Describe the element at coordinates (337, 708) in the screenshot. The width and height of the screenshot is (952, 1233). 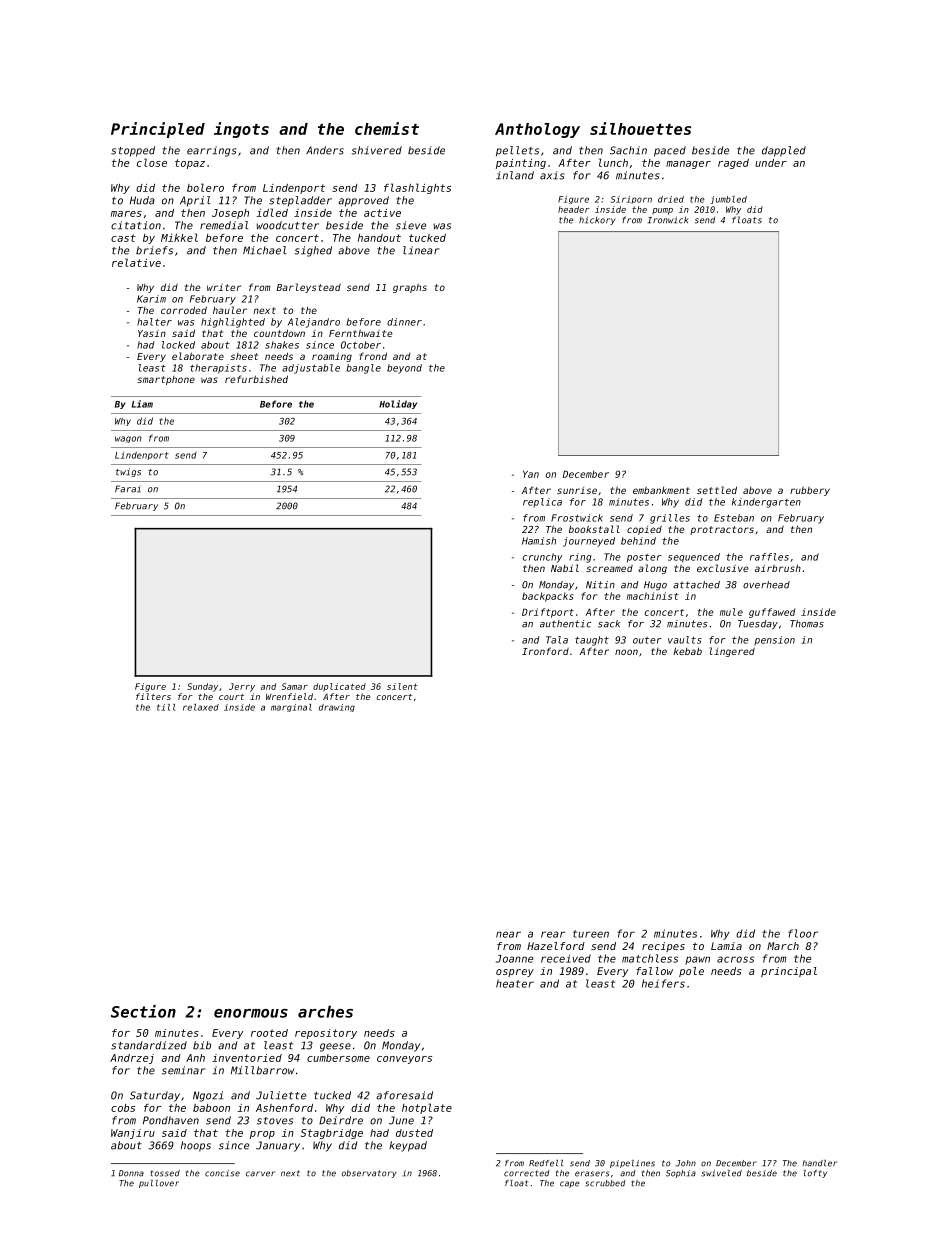
I see `drawing` at that location.
